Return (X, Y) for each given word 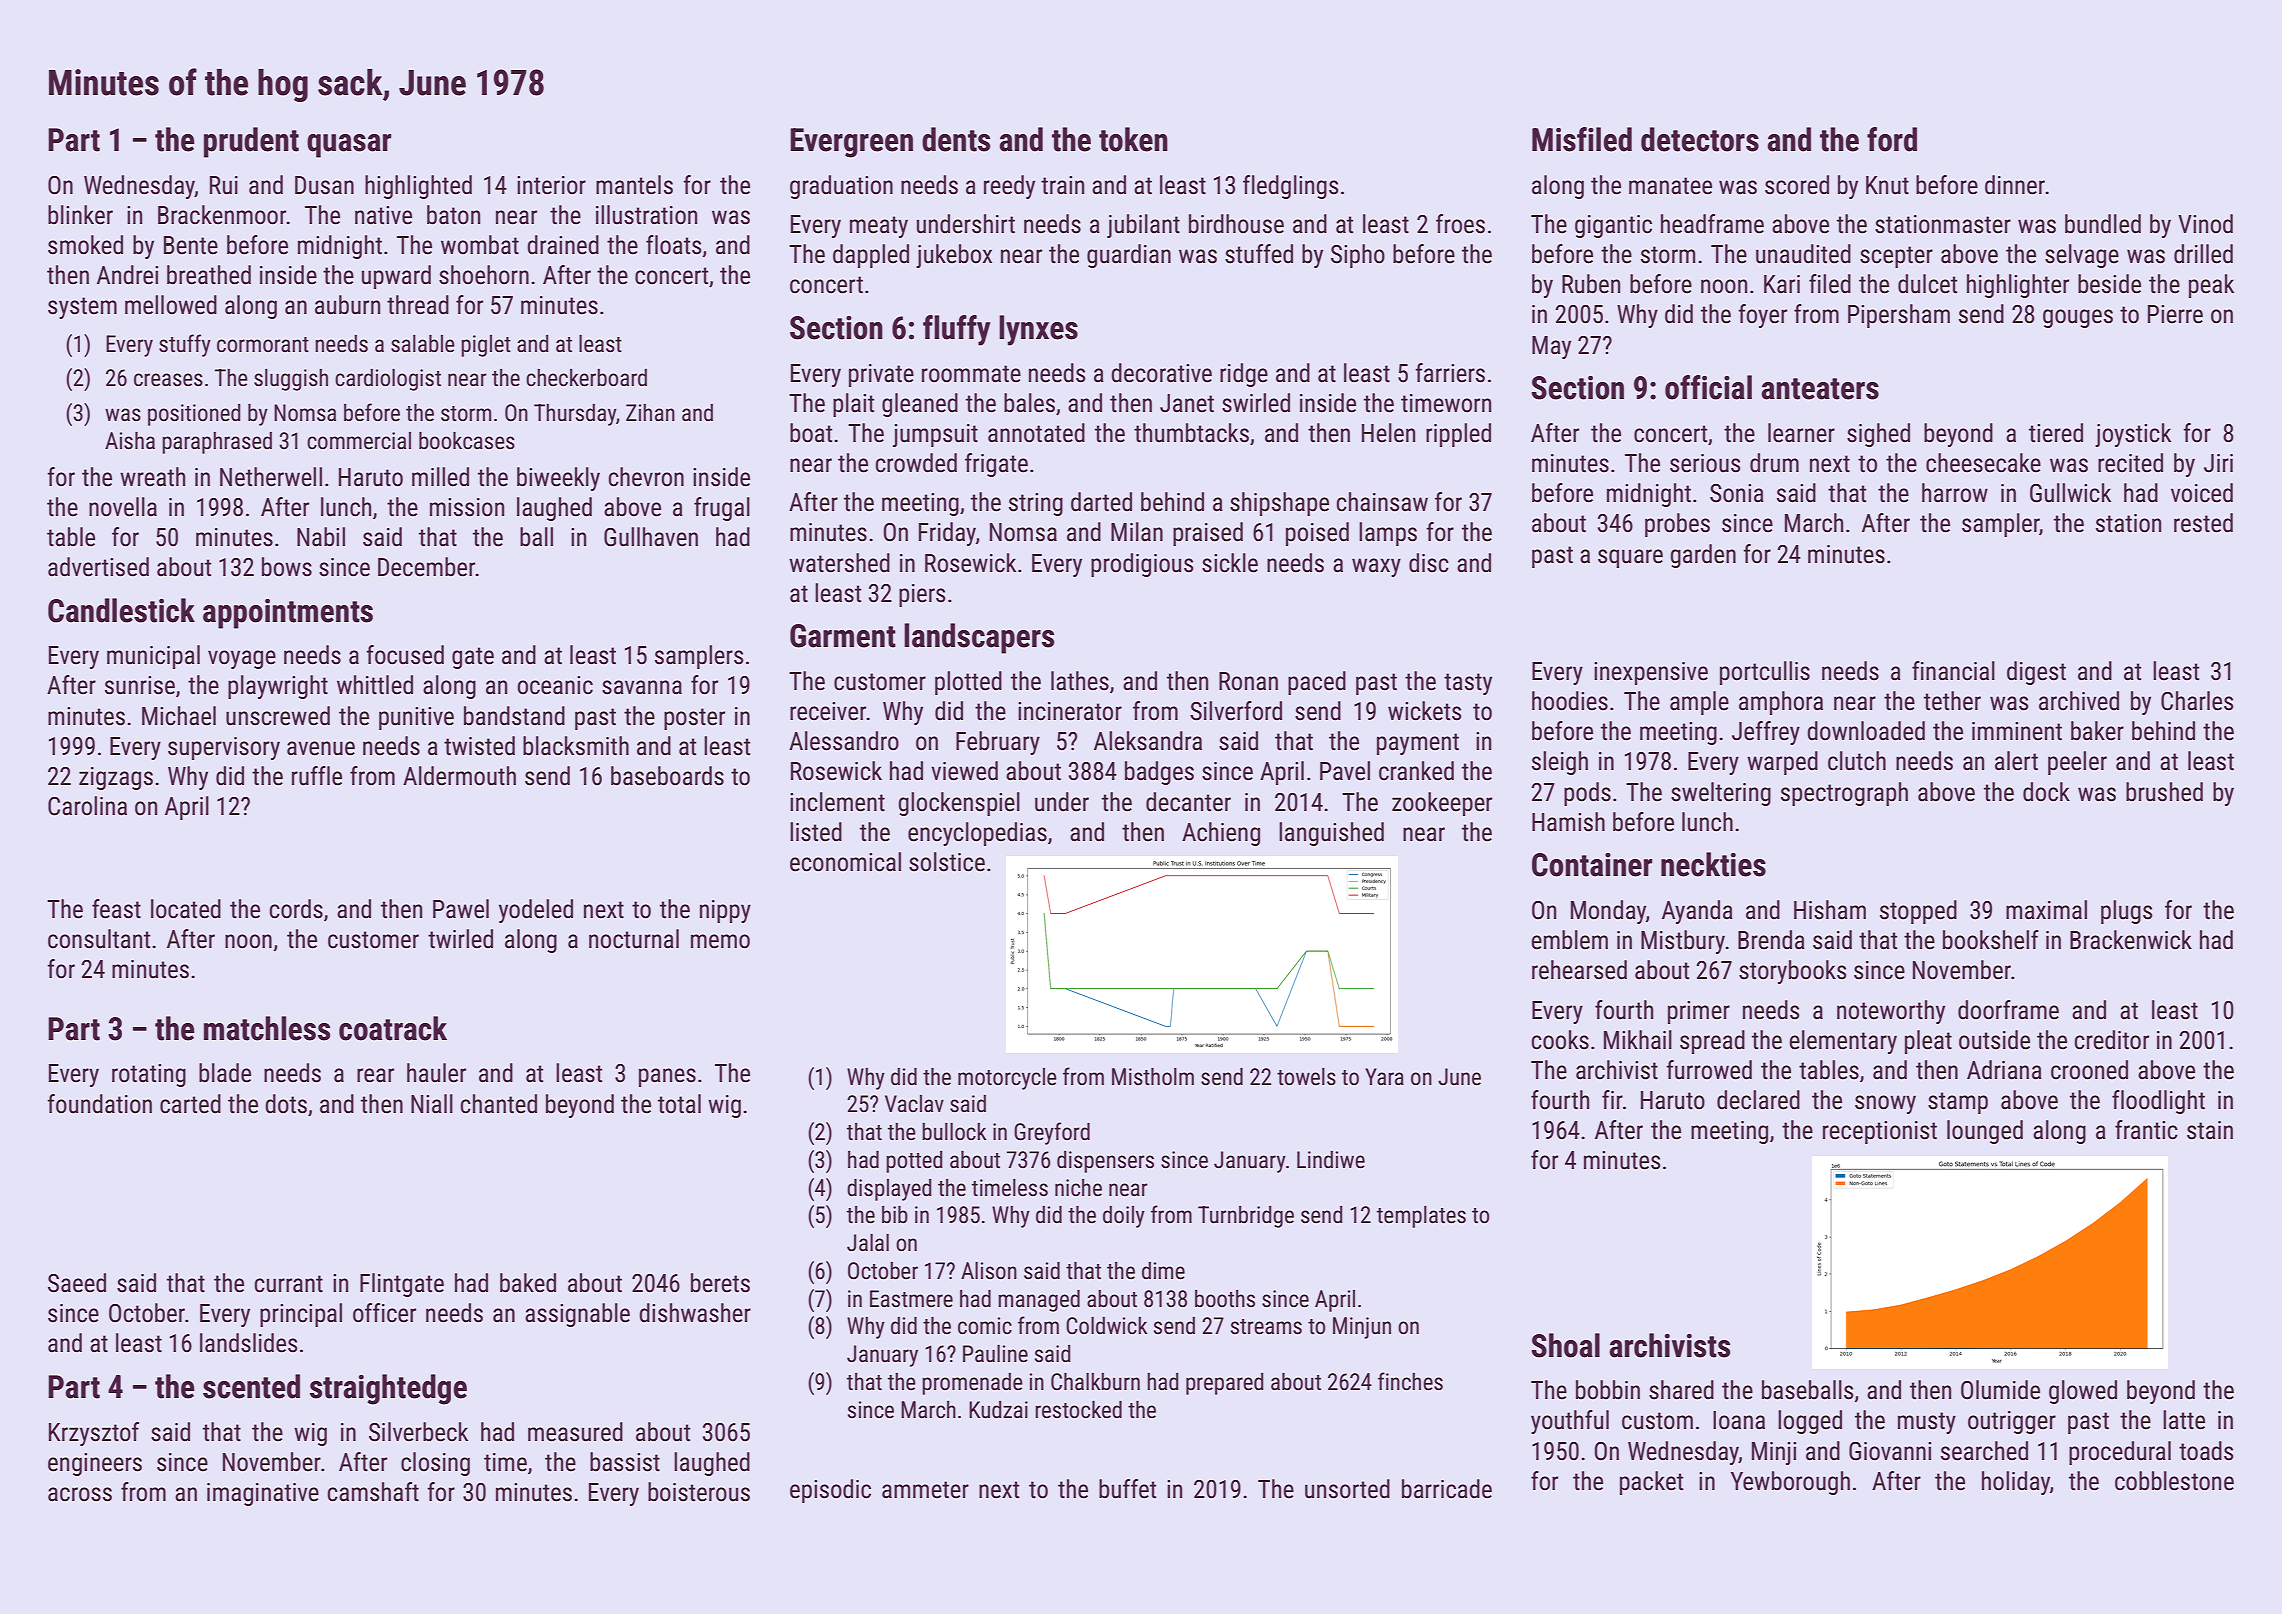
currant (288, 1284)
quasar (349, 146)
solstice (947, 862)
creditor (2111, 1040)
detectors (1700, 139)
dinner (2015, 185)
